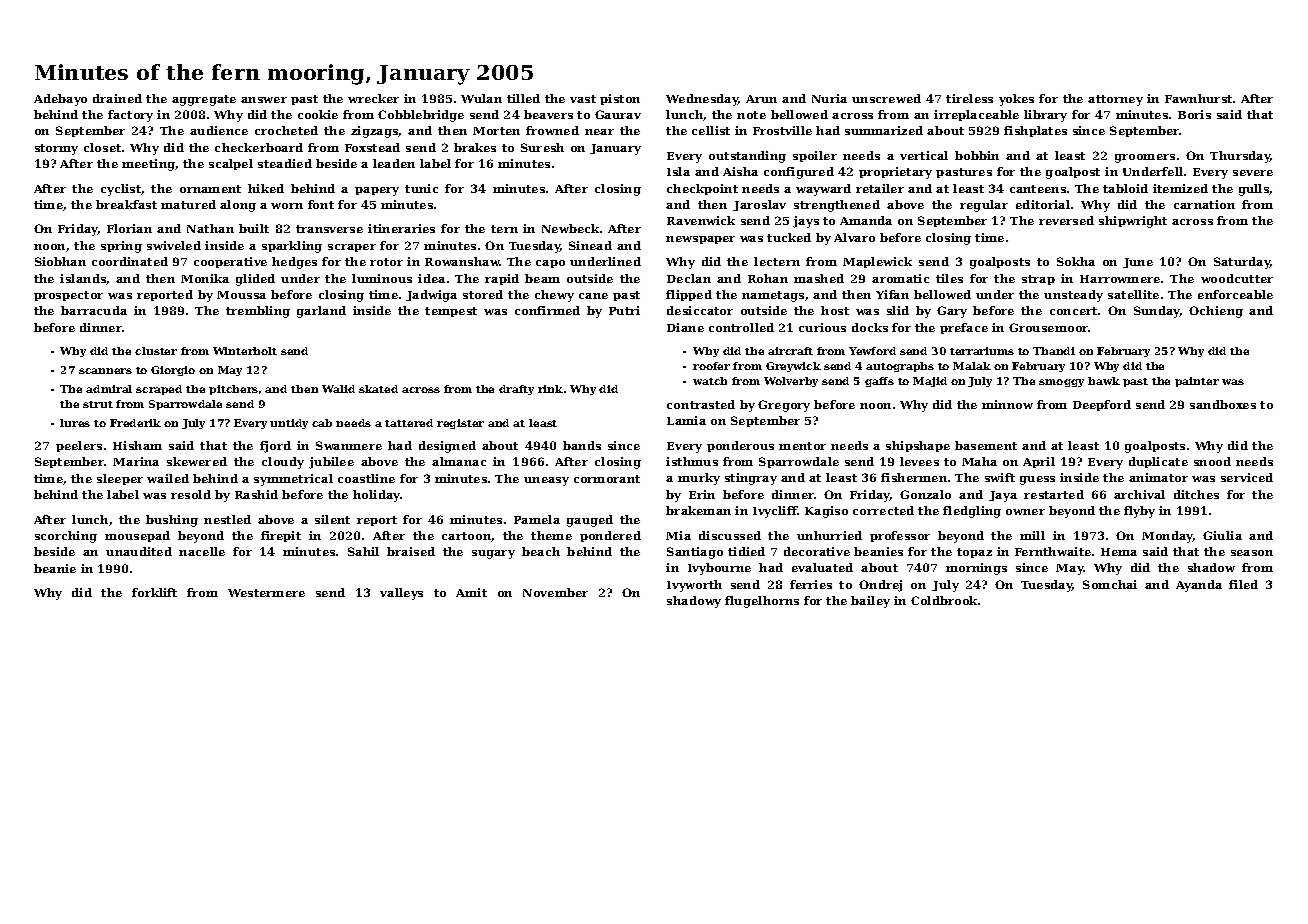  I want to click on wrecker, so click(373, 98).
